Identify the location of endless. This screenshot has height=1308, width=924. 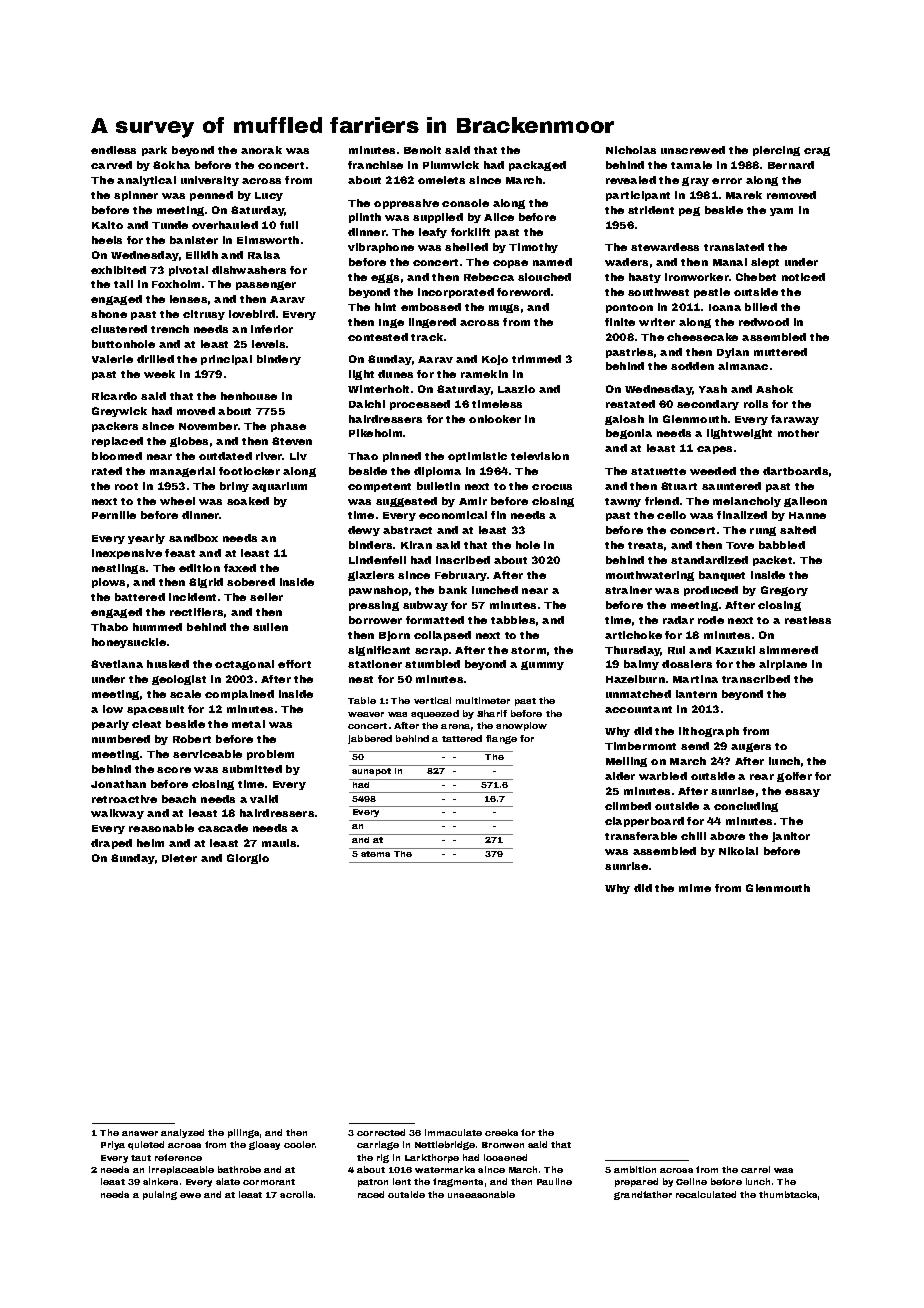
(113, 150).
